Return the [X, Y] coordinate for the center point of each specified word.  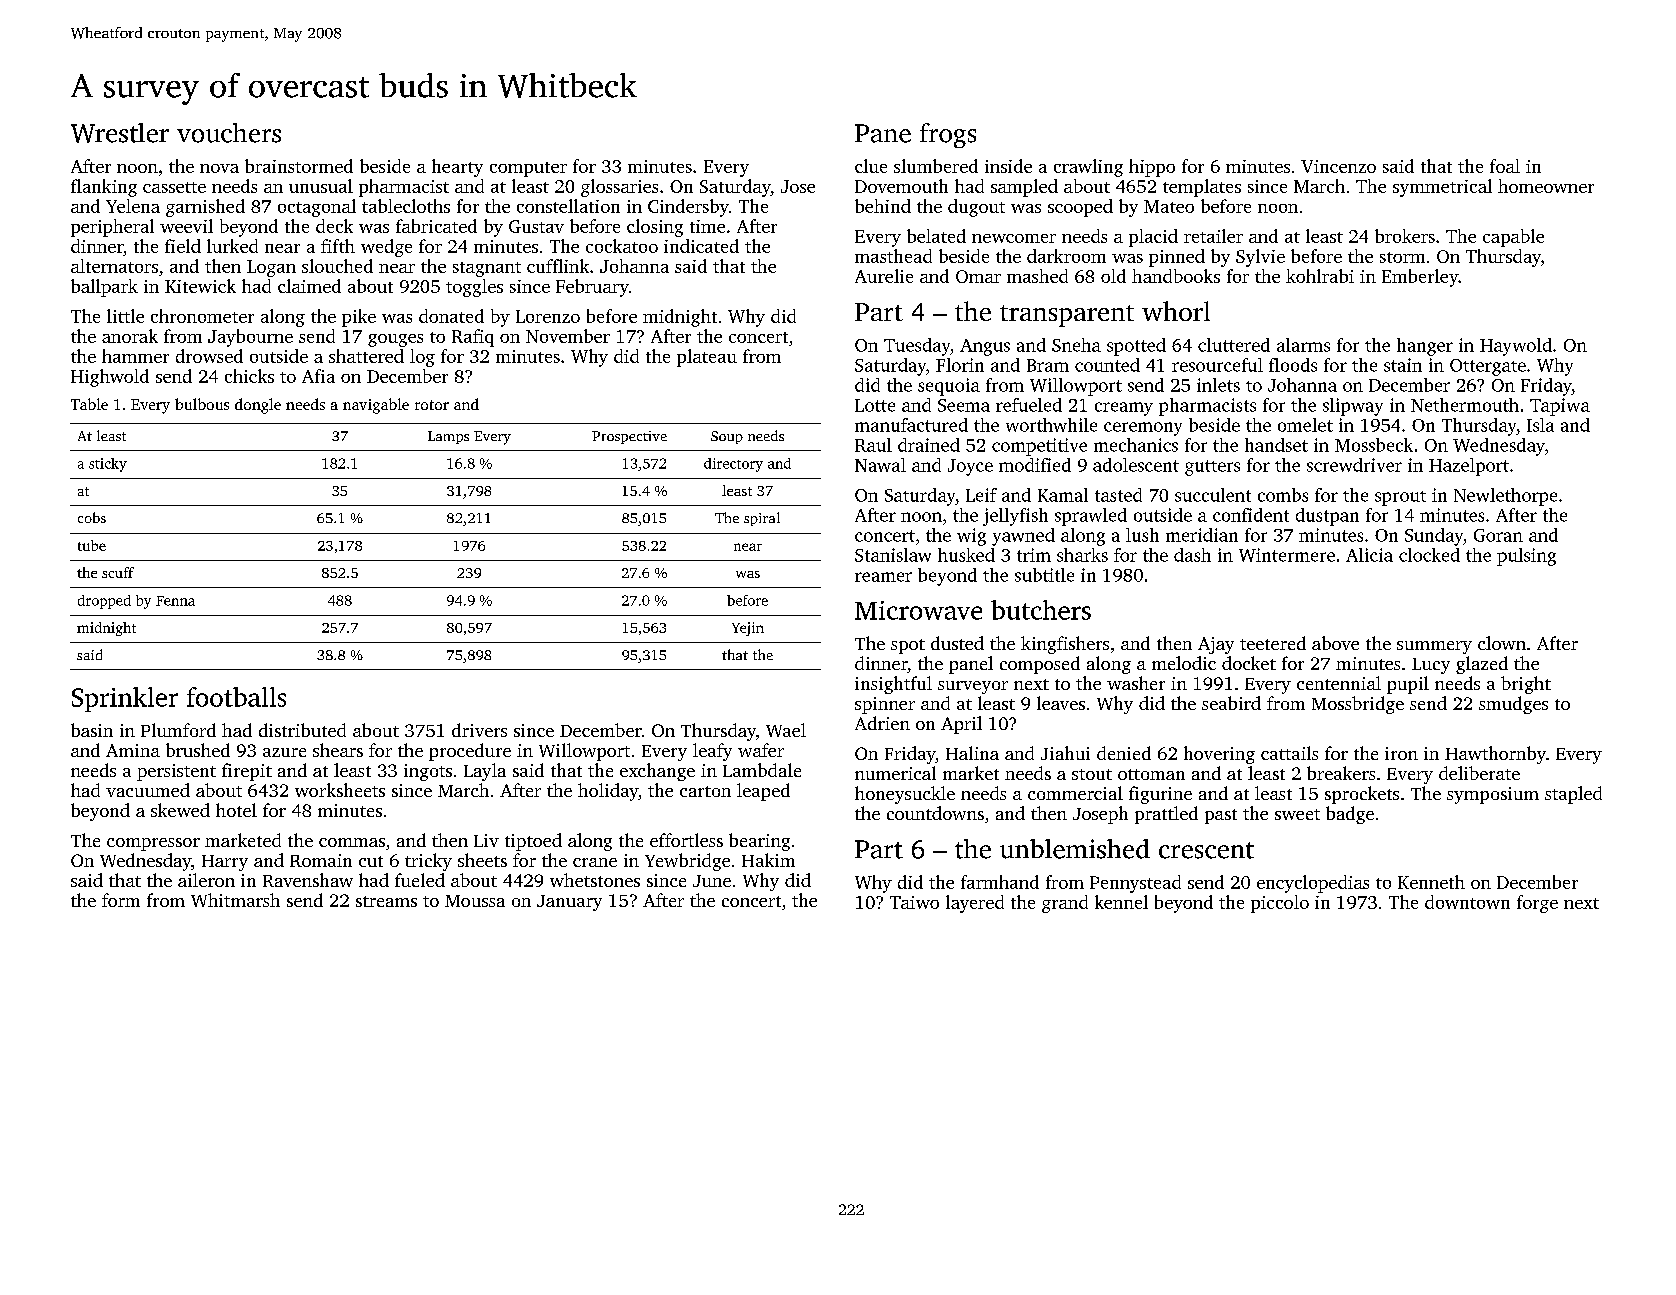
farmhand [1000, 882]
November [568, 336]
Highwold [110, 378]
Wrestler [120, 133]
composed [1040, 665]
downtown [1467, 902]
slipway [1353, 407]
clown [1502, 643]
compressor [153, 844]
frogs [948, 135]
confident [1251, 515]
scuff [118, 572]
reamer [883, 577]
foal [1505, 166]
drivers [479, 730]
